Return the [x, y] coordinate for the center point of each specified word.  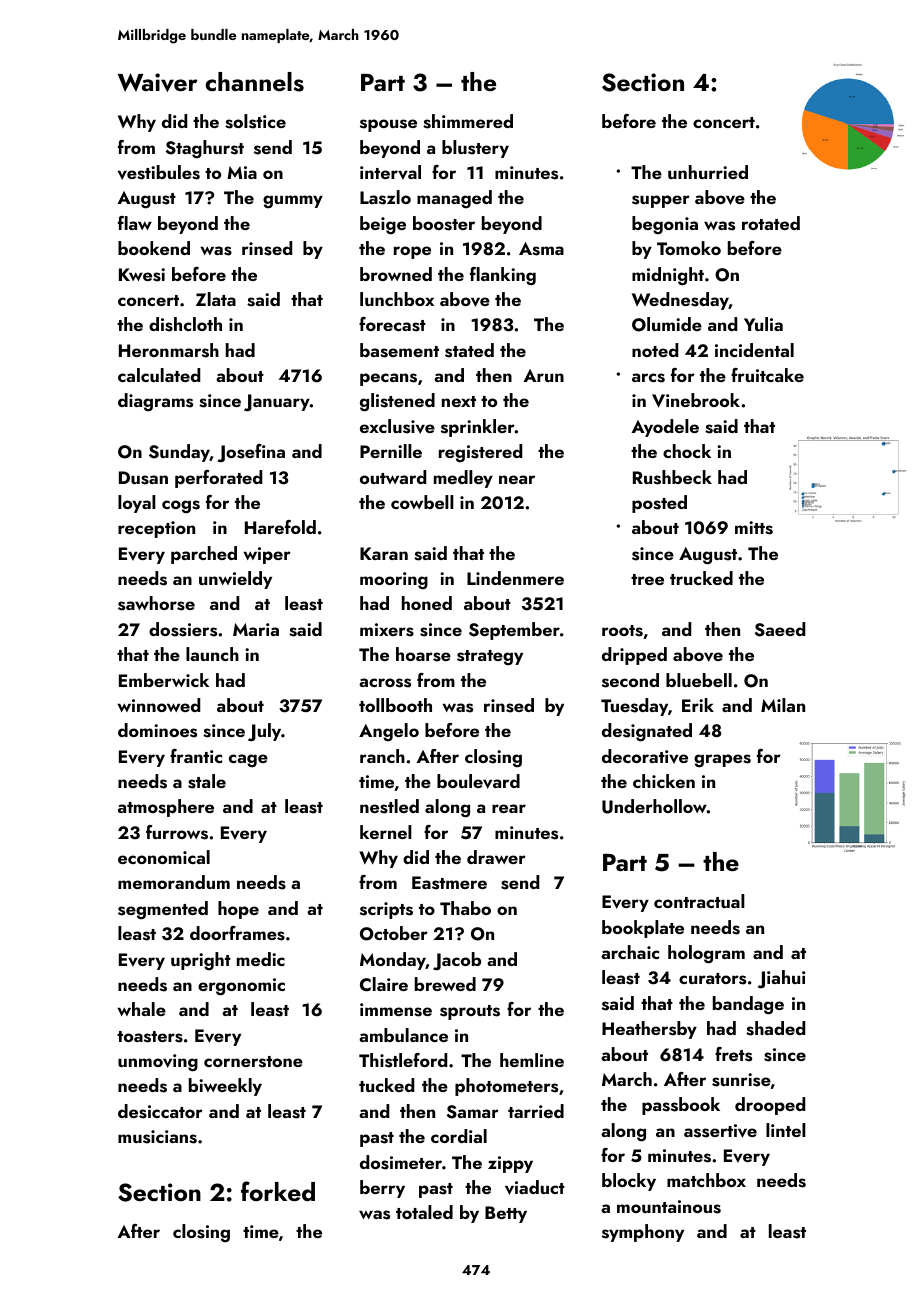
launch [212, 654]
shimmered [468, 121]
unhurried [708, 172]
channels [254, 82]
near [517, 479]
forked [278, 1191]
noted [655, 350]
